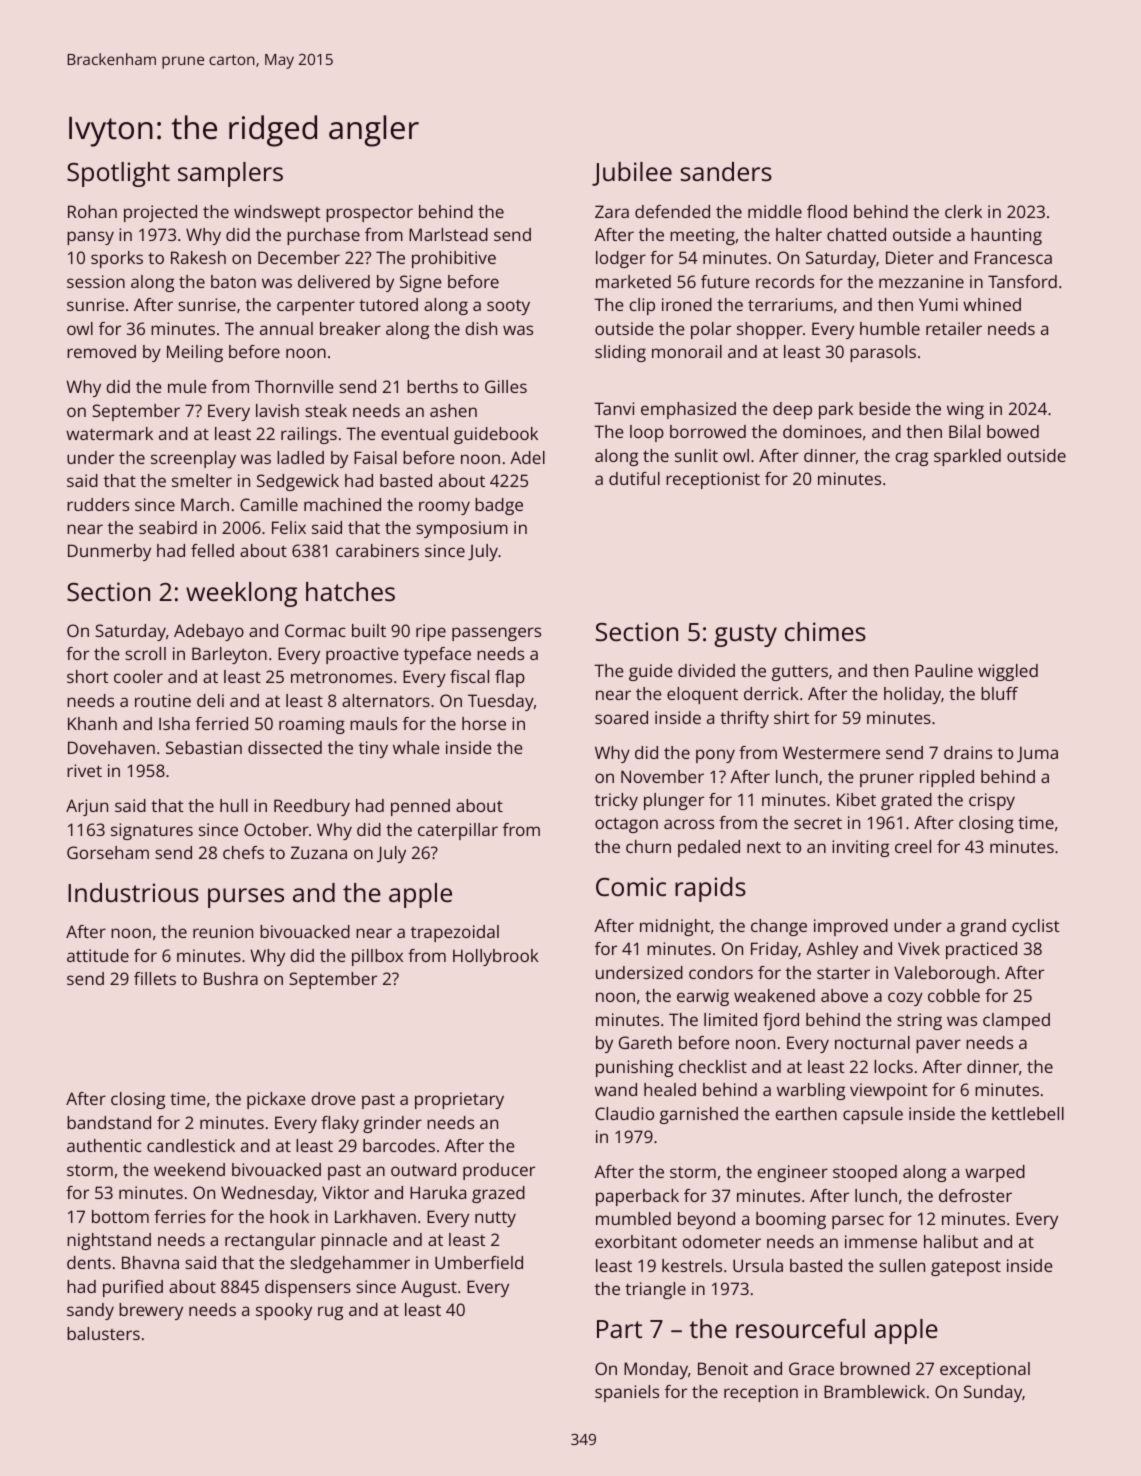 This screenshot has height=1476, width=1141. What do you see at coordinates (1008, 672) in the screenshot?
I see `wiggled` at bounding box center [1008, 672].
